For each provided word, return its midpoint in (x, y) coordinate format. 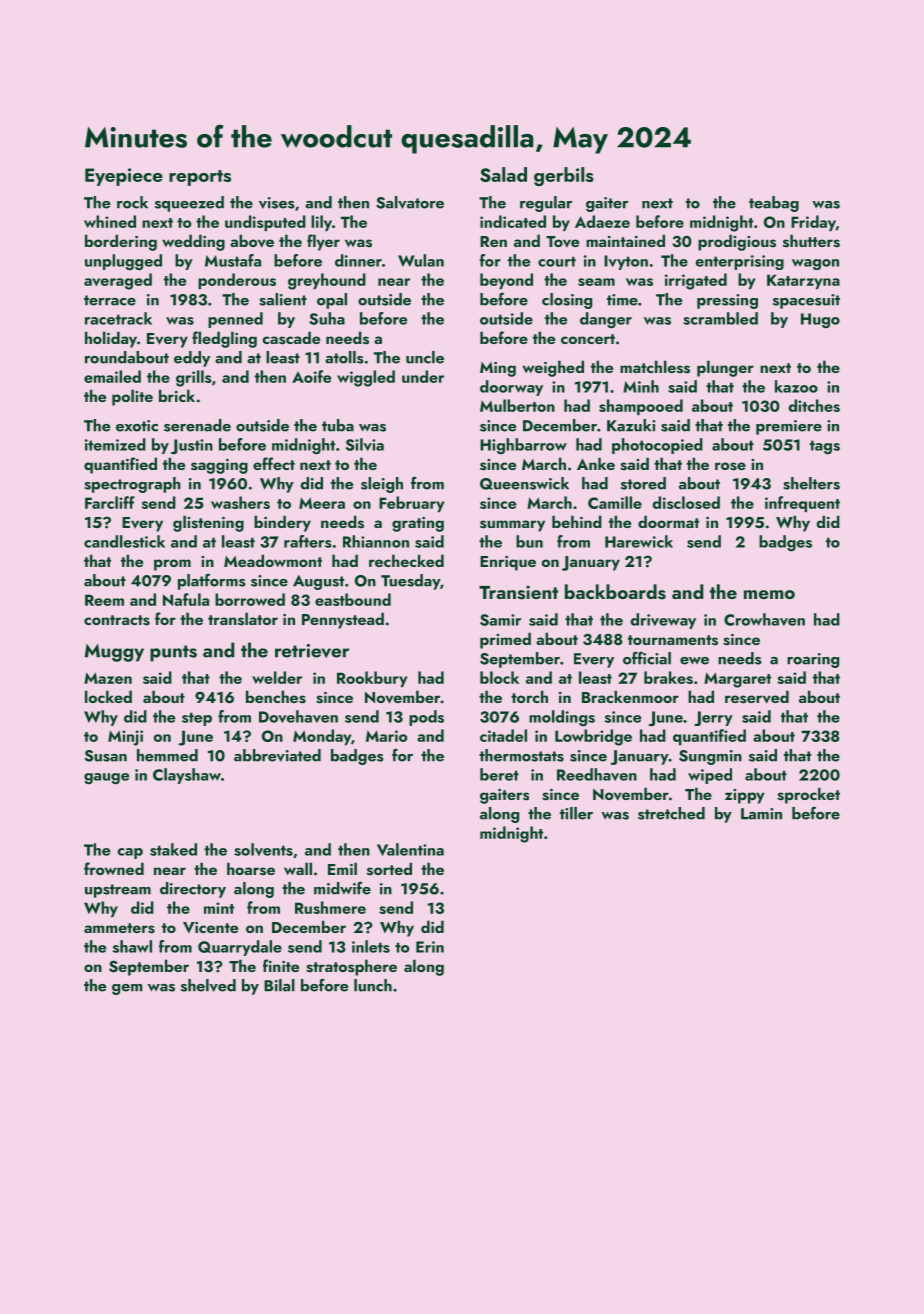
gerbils (564, 176)
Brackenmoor (630, 696)
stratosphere (351, 967)
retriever (312, 651)
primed (505, 640)
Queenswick (524, 483)
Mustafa (233, 260)
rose (730, 466)
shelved (208, 985)
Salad (503, 174)
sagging (219, 466)
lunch (373, 985)
